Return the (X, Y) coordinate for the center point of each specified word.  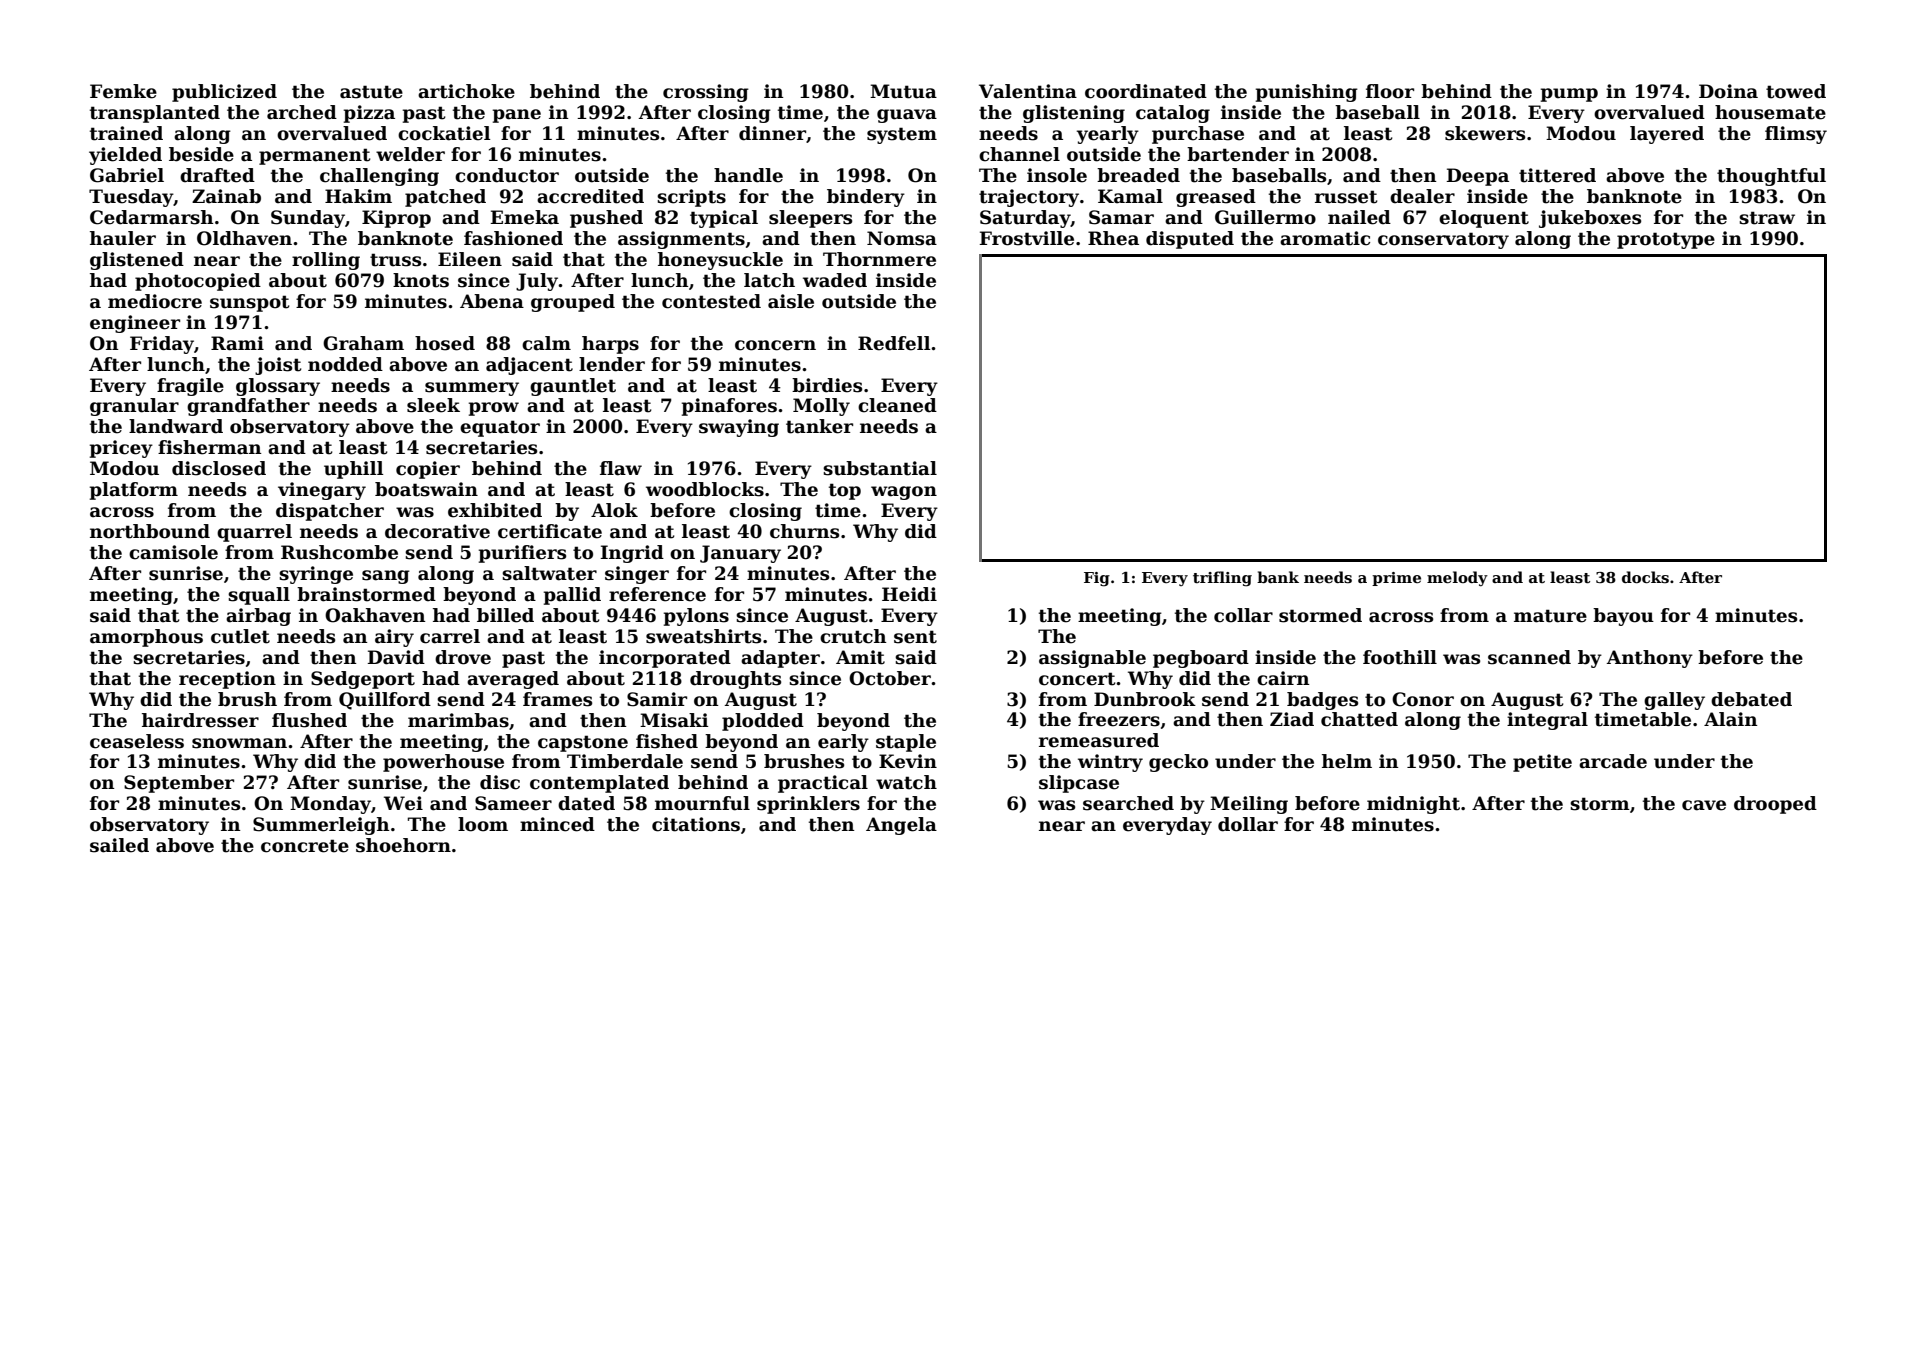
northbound (150, 531)
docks (1645, 577)
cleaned (897, 405)
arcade (1613, 761)
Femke (123, 91)
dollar (1248, 824)
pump (1569, 95)
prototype (1666, 240)
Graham (363, 343)
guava (907, 116)
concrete (305, 846)
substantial (880, 468)
